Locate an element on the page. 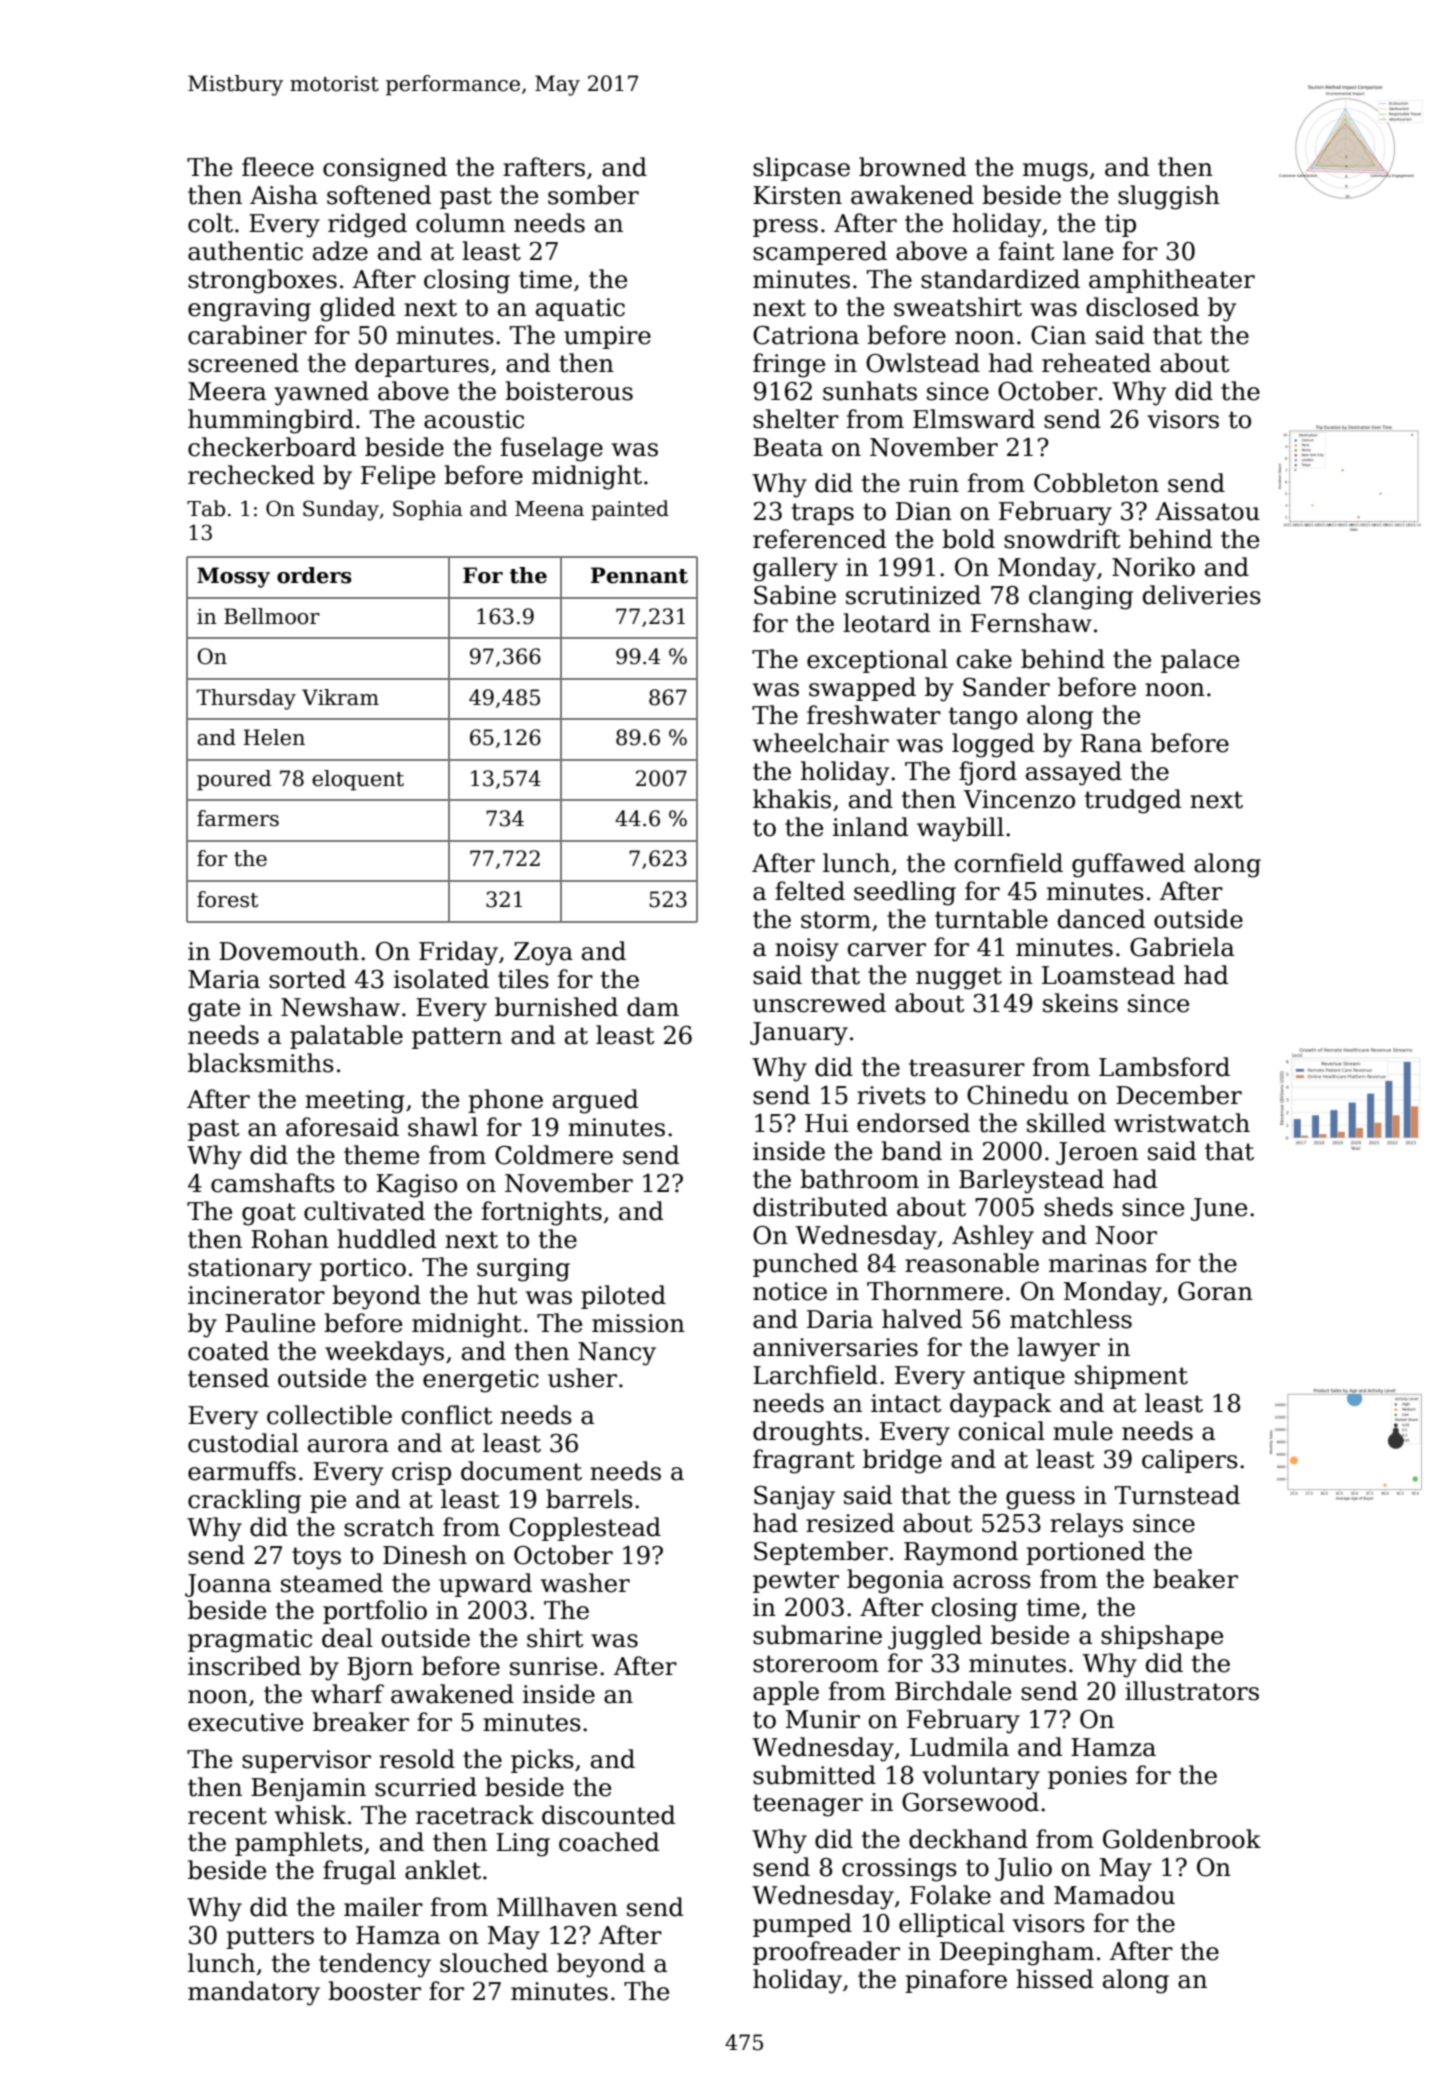  coached is located at coordinates (609, 1842).
